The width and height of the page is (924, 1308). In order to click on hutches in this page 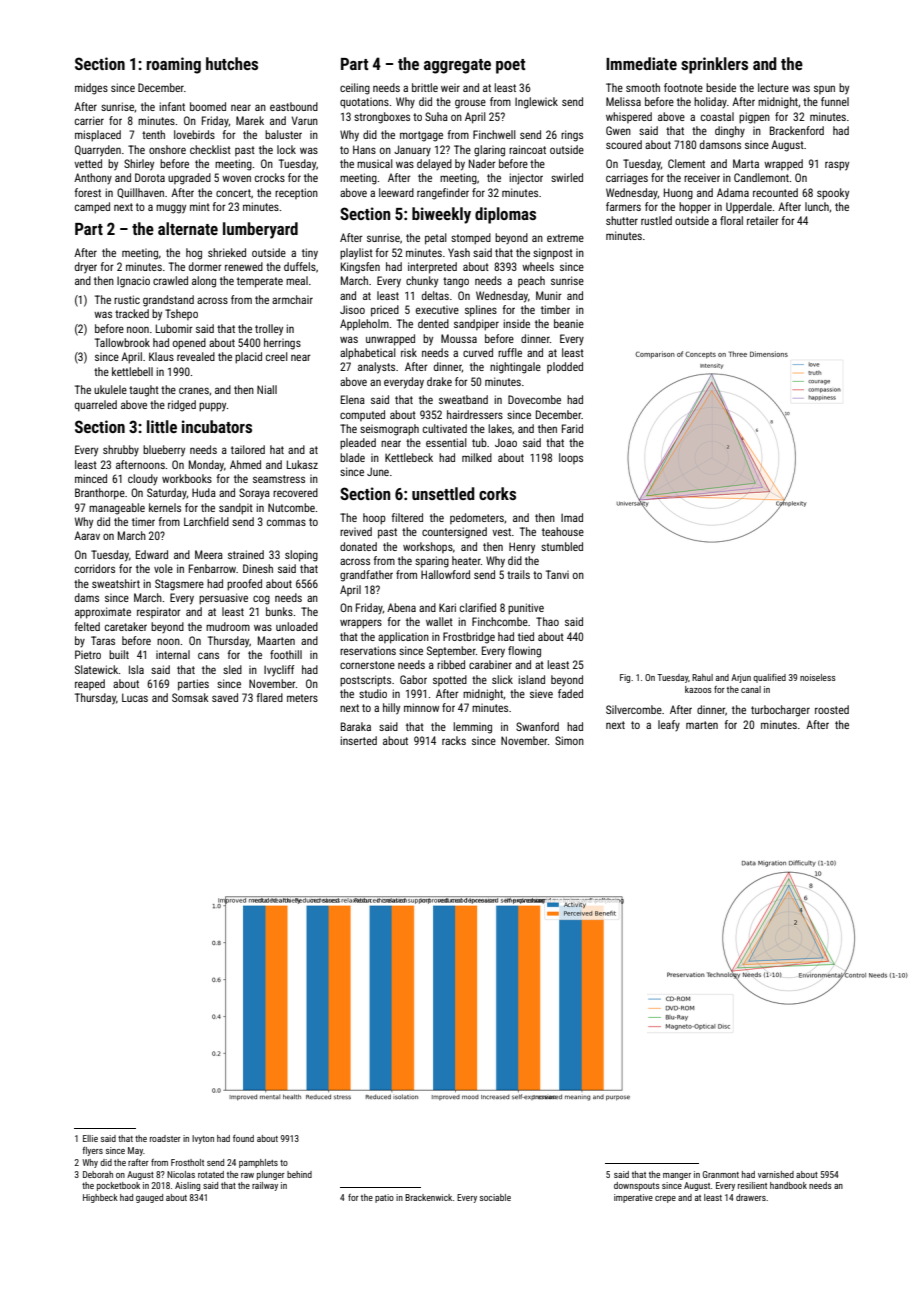, I will do `click(232, 63)`.
